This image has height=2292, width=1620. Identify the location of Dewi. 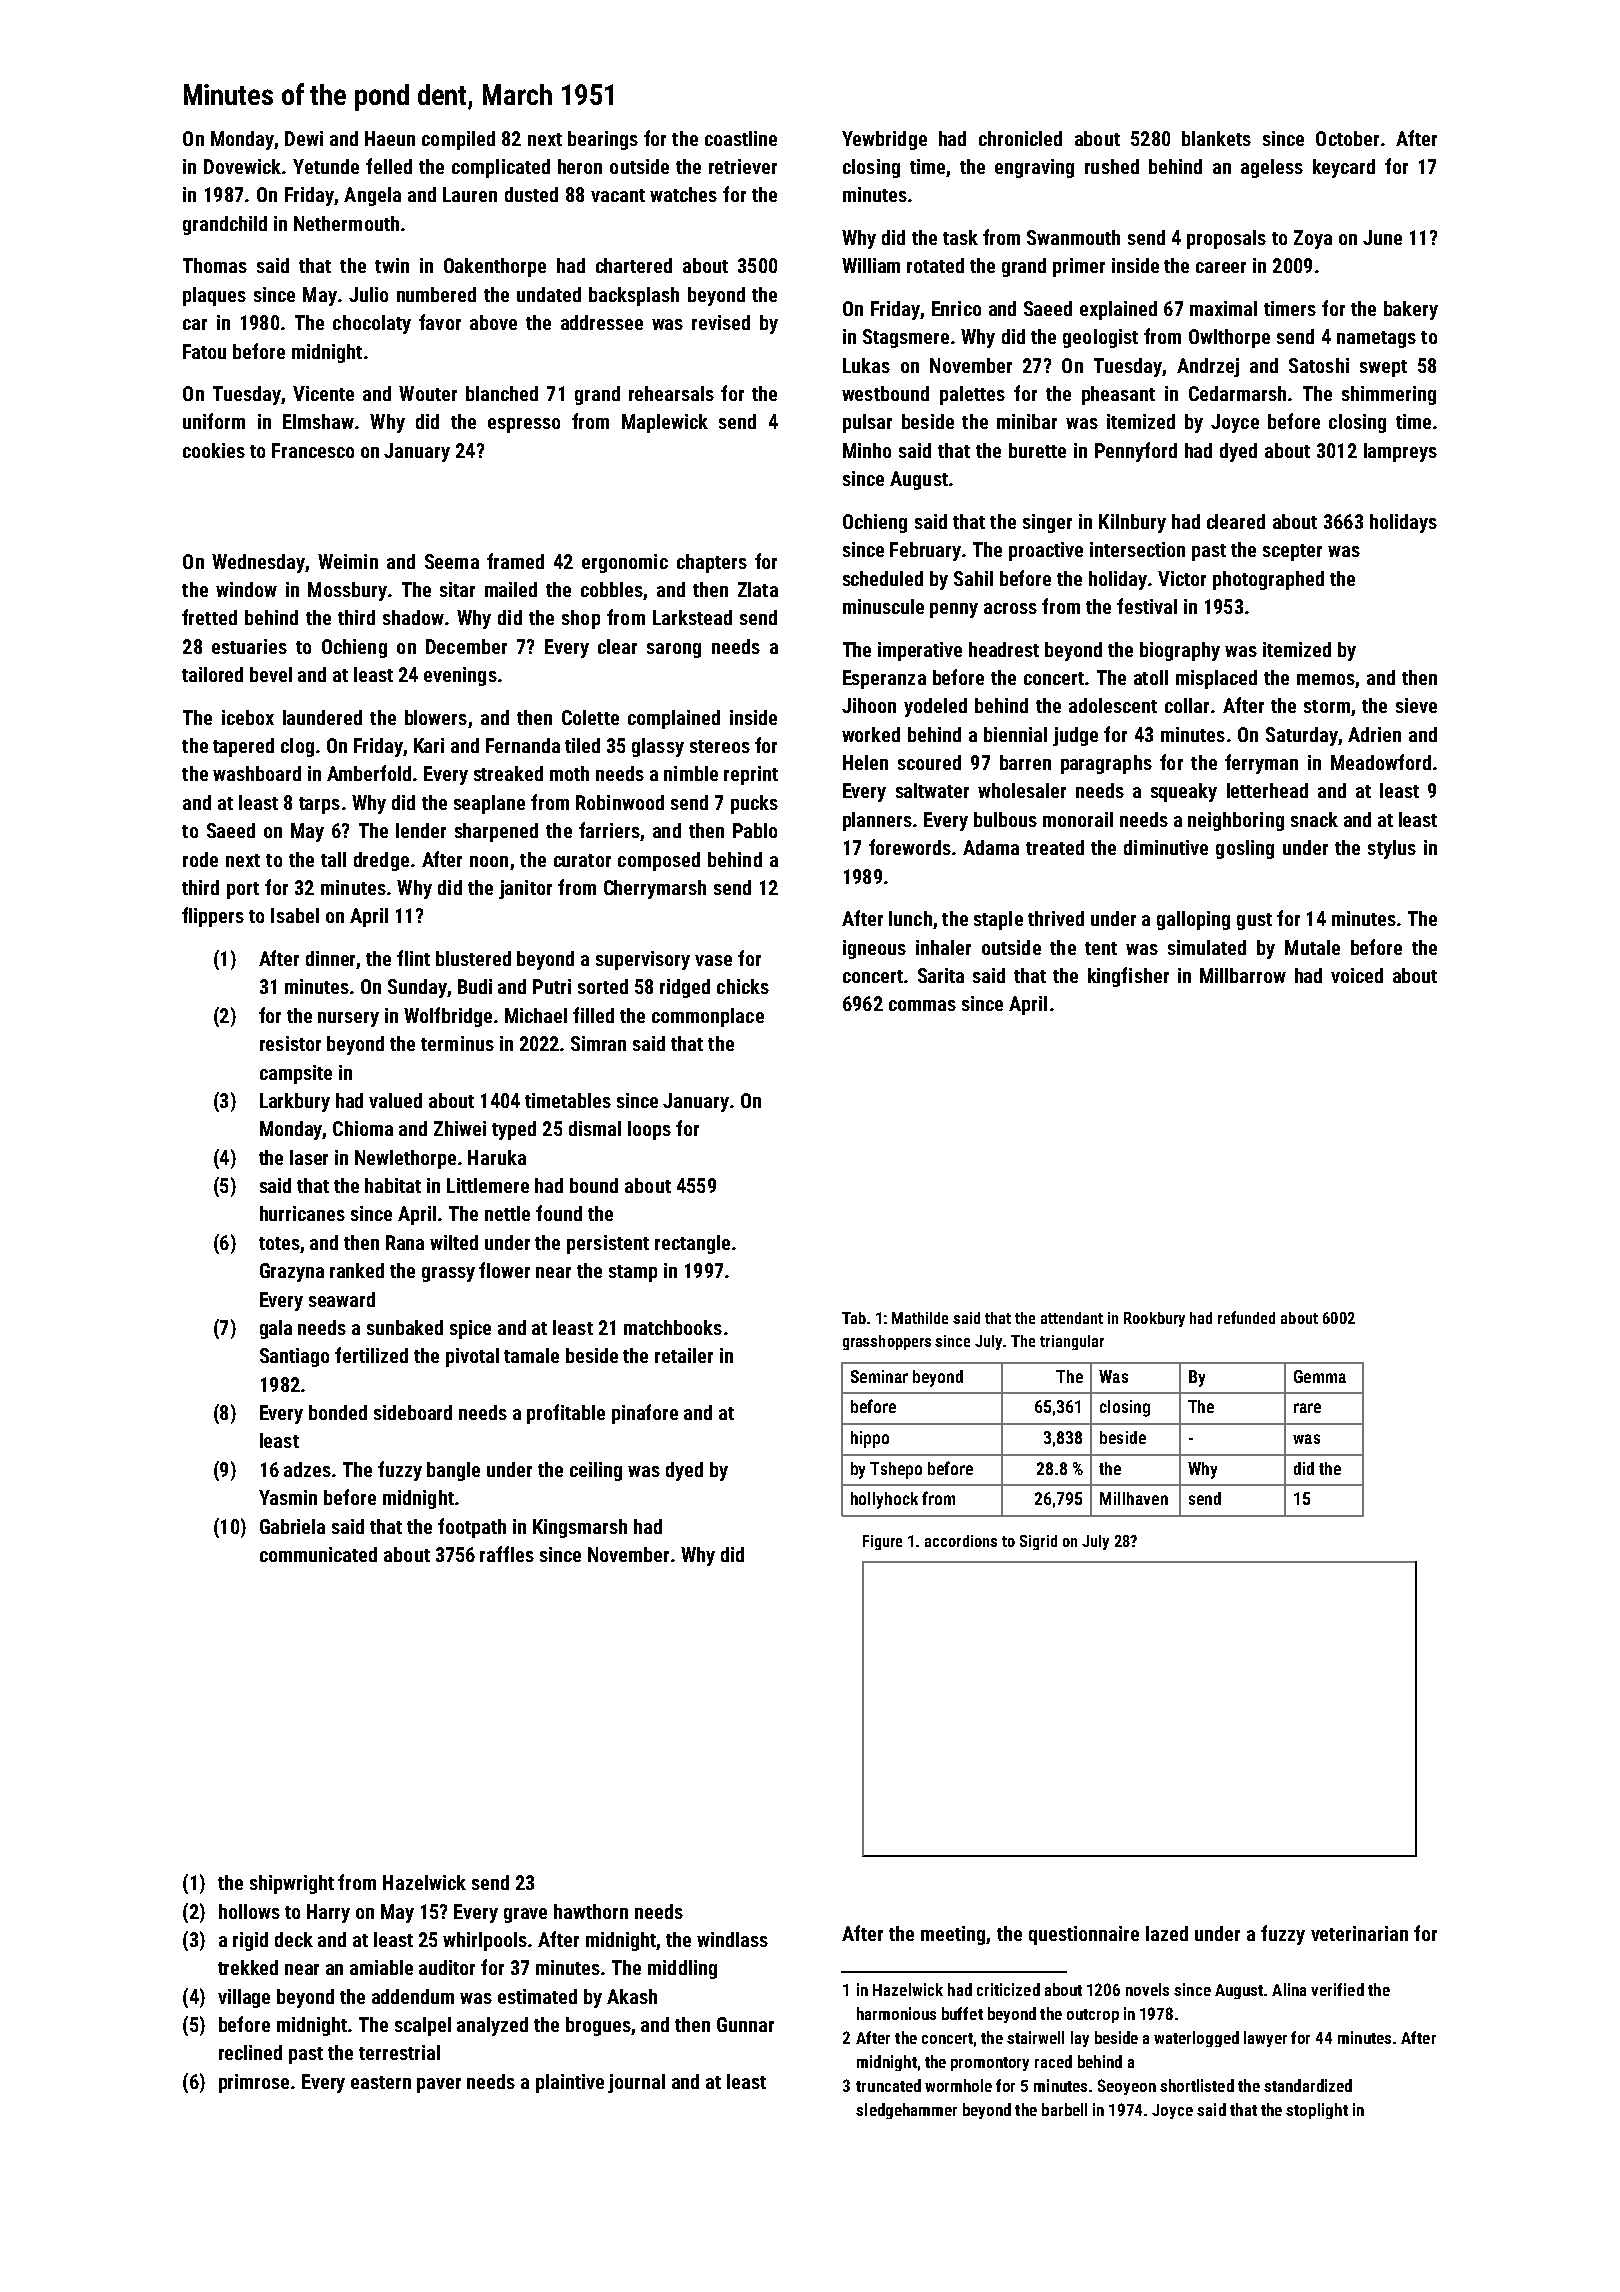
(304, 138).
